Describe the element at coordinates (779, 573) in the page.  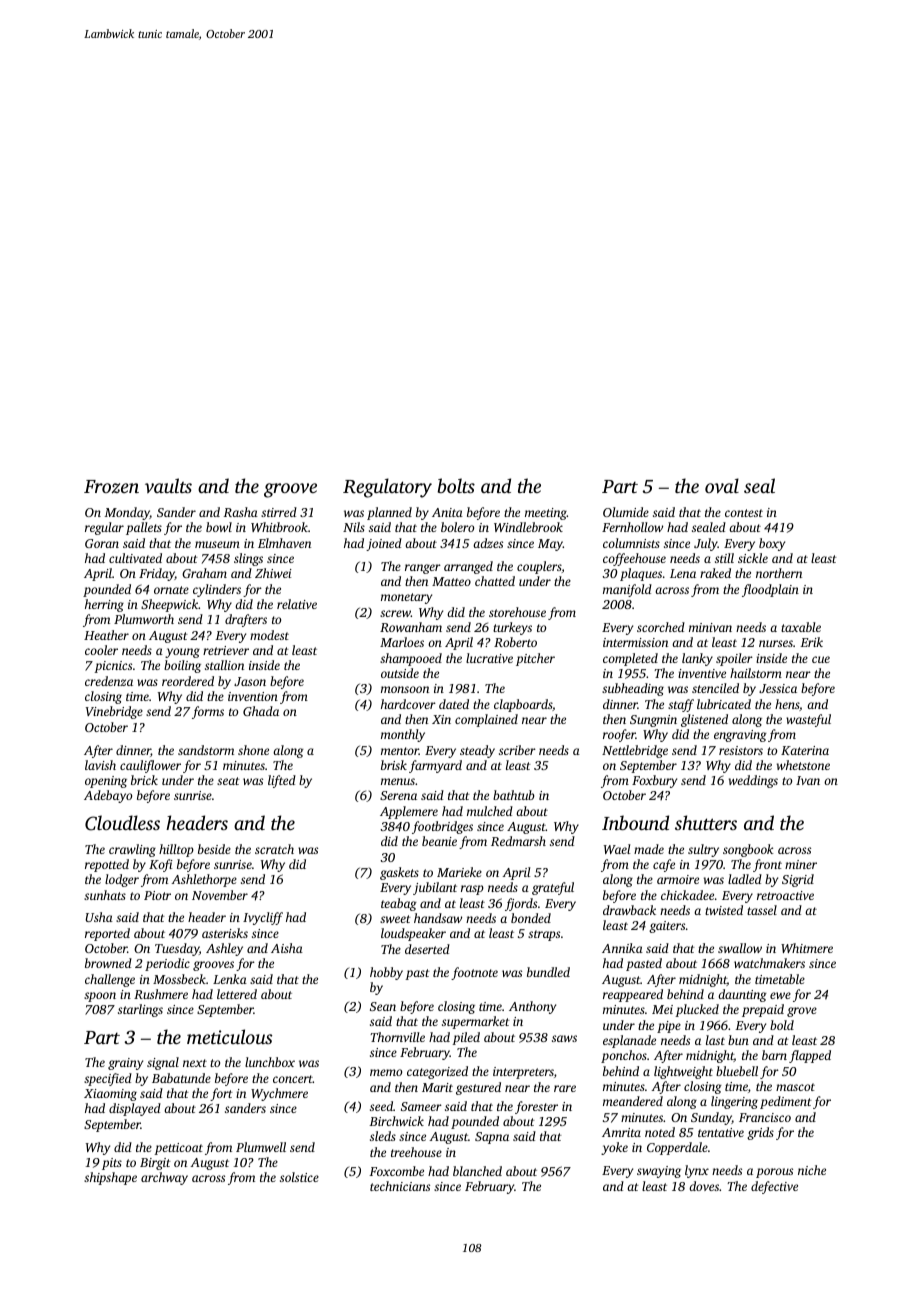
I see `northern` at that location.
